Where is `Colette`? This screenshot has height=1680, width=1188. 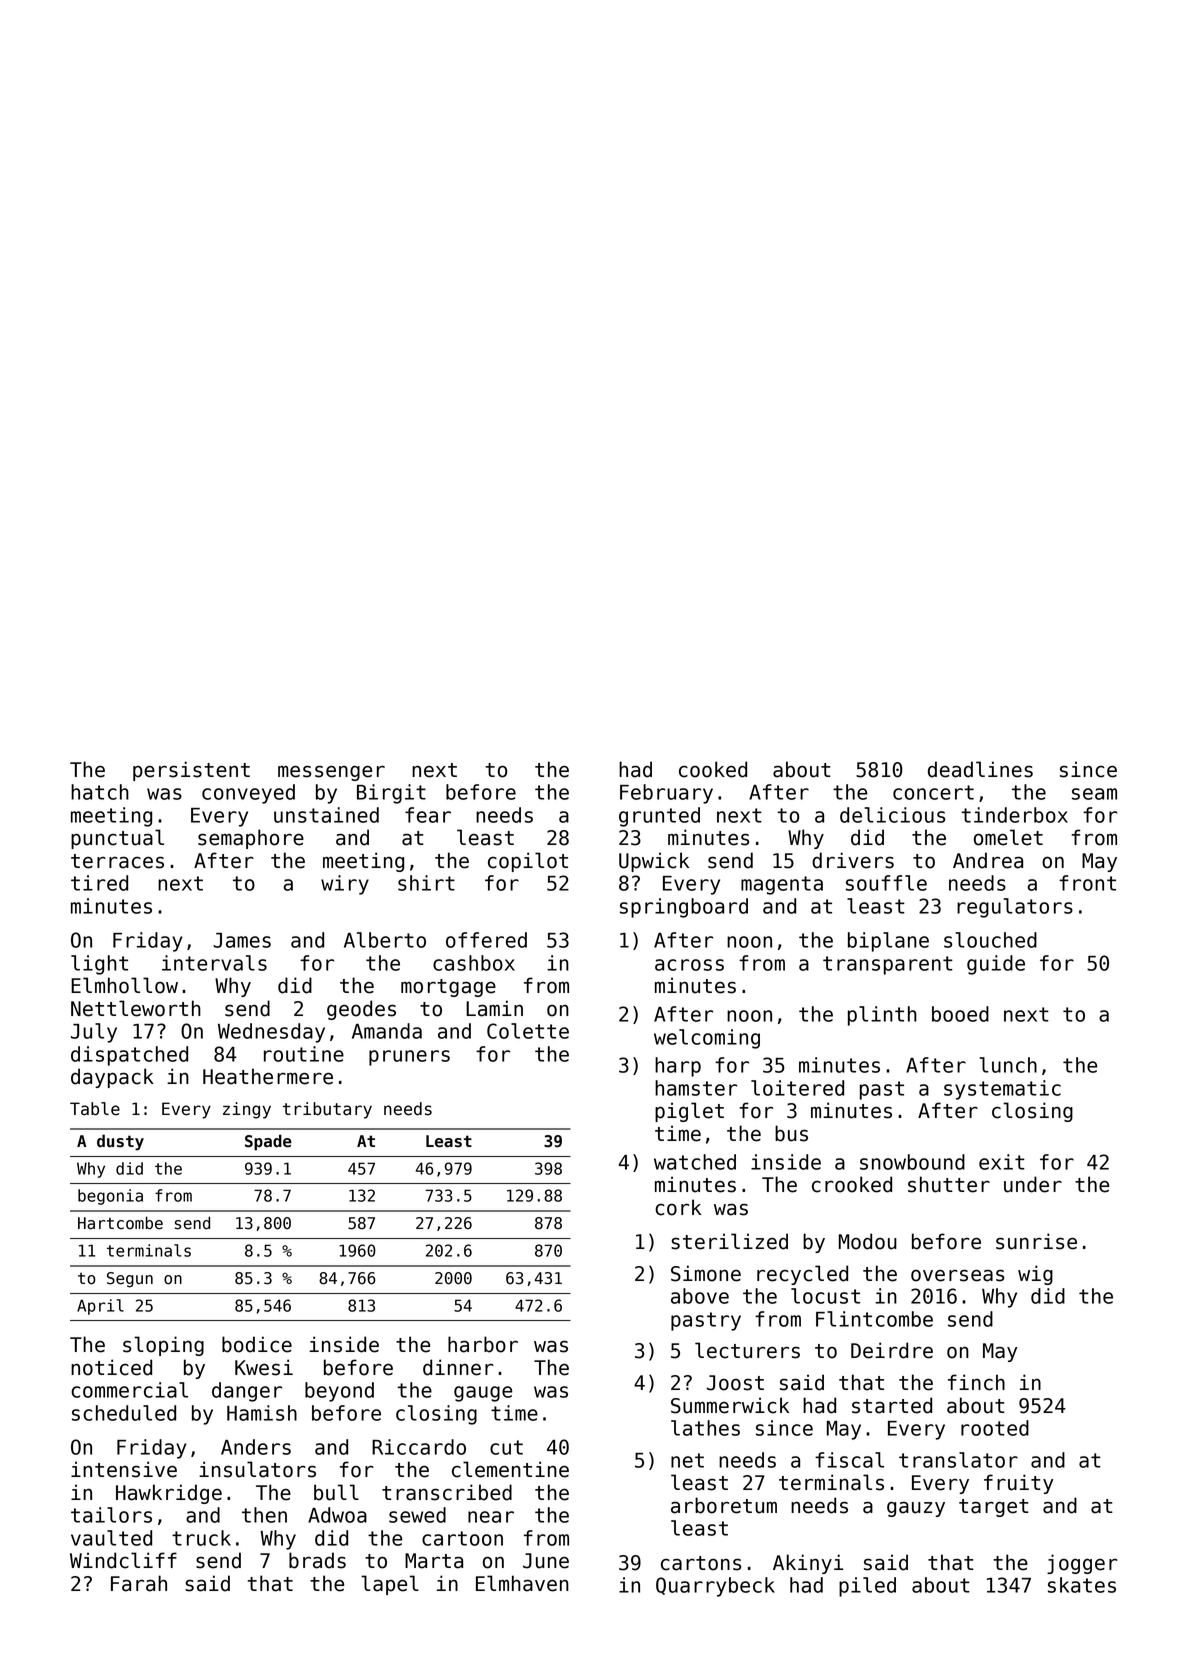
Colette is located at coordinates (528, 1031).
